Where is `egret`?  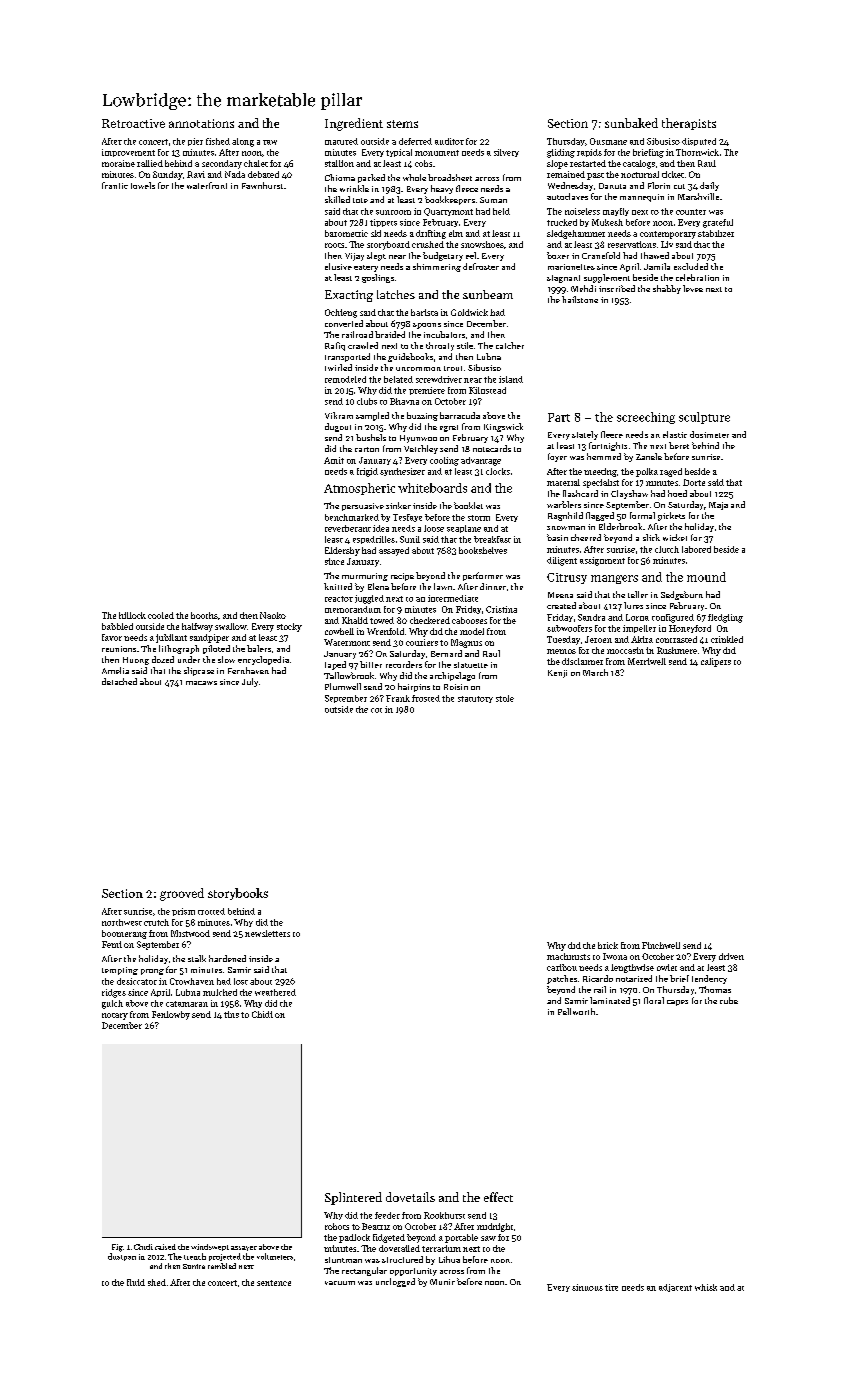
egret is located at coordinates (449, 428).
